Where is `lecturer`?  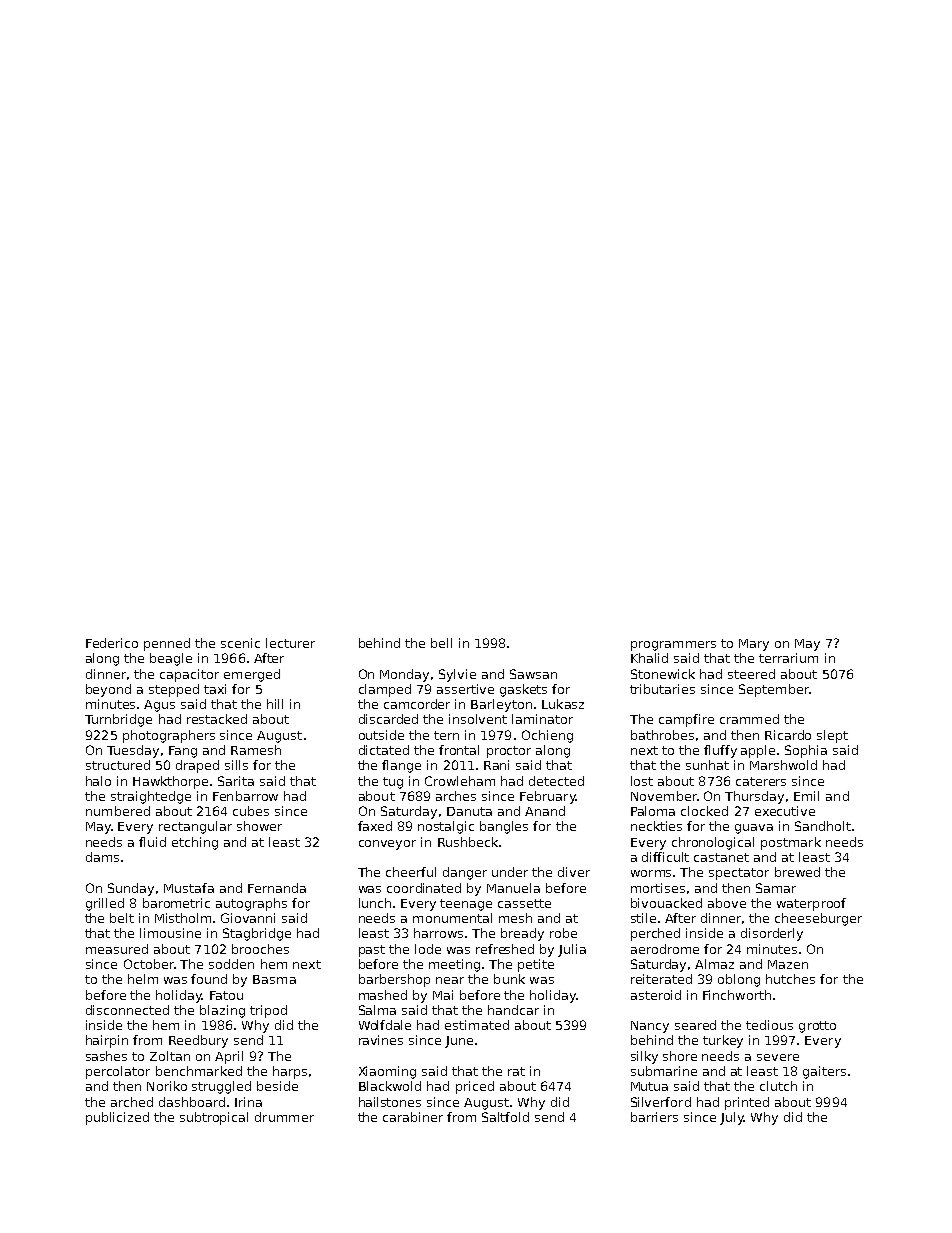
lecturer is located at coordinates (290, 643).
